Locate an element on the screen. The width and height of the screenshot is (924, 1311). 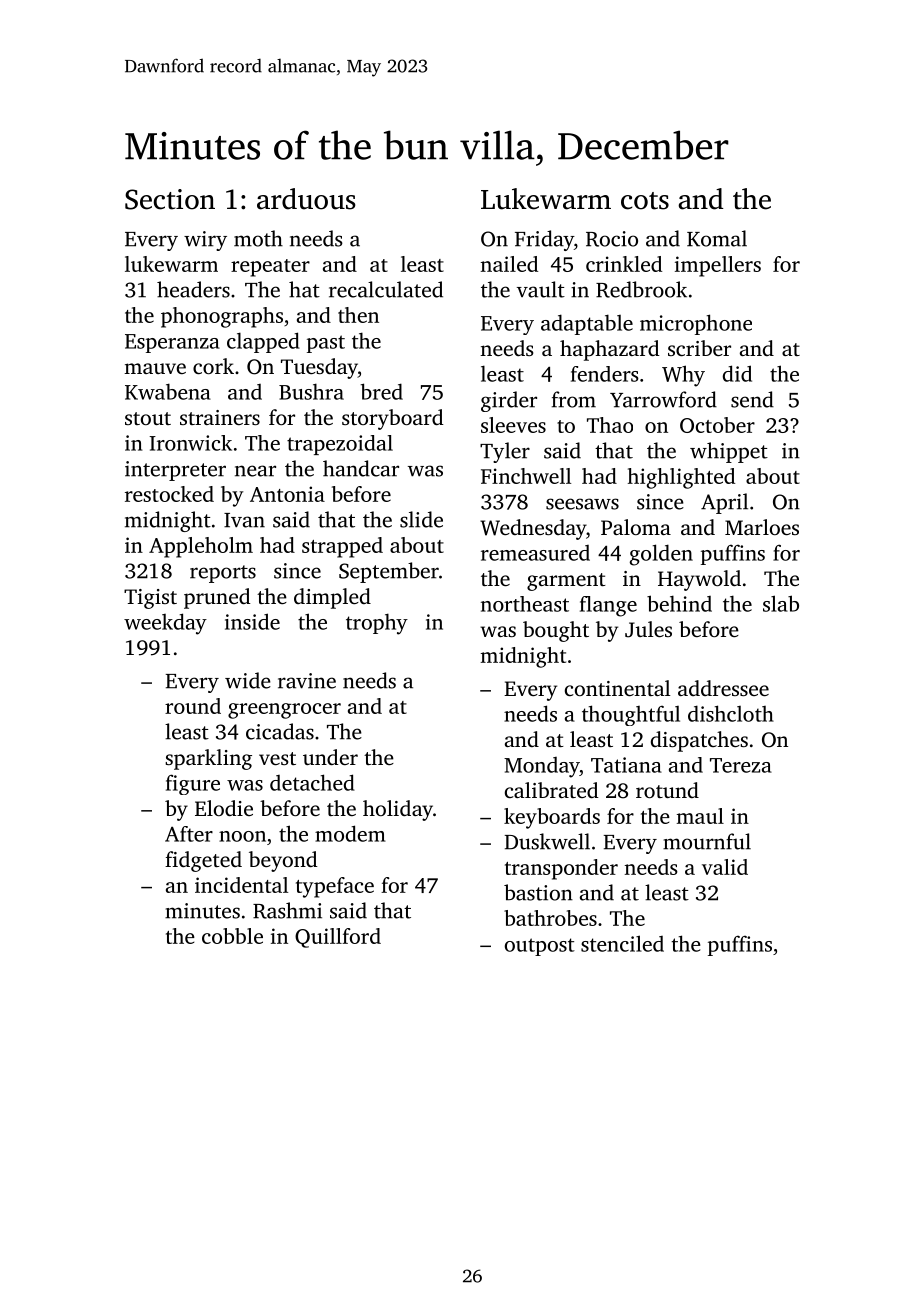
Paloma is located at coordinates (636, 527).
